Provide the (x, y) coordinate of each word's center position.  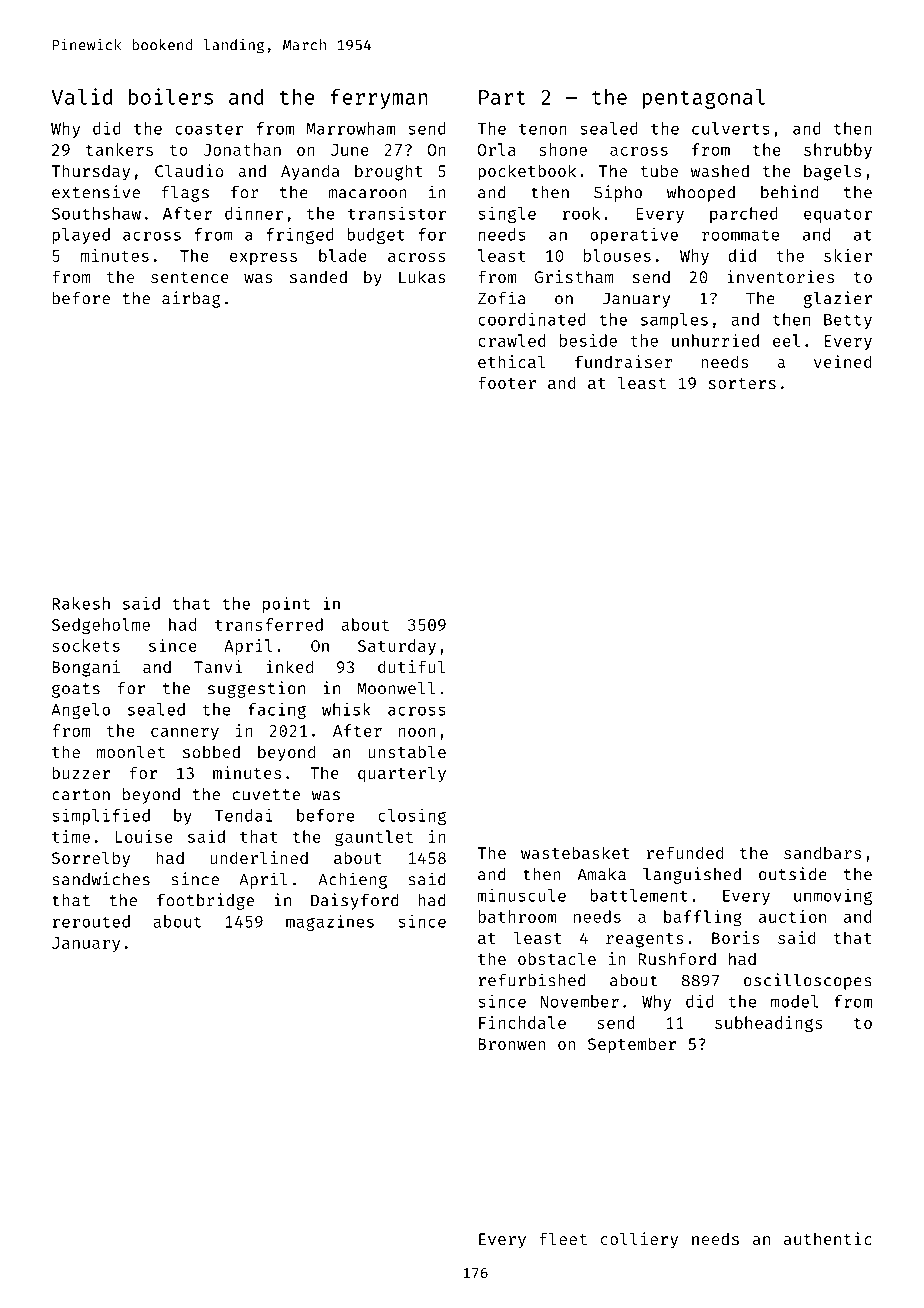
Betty (848, 321)
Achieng (352, 880)
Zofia (502, 298)
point (286, 604)
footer (507, 382)
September (632, 1045)
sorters (742, 383)
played (81, 236)
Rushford (677, 958)
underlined (259, 857)
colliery (639, 1240)
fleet (563, 1238)
